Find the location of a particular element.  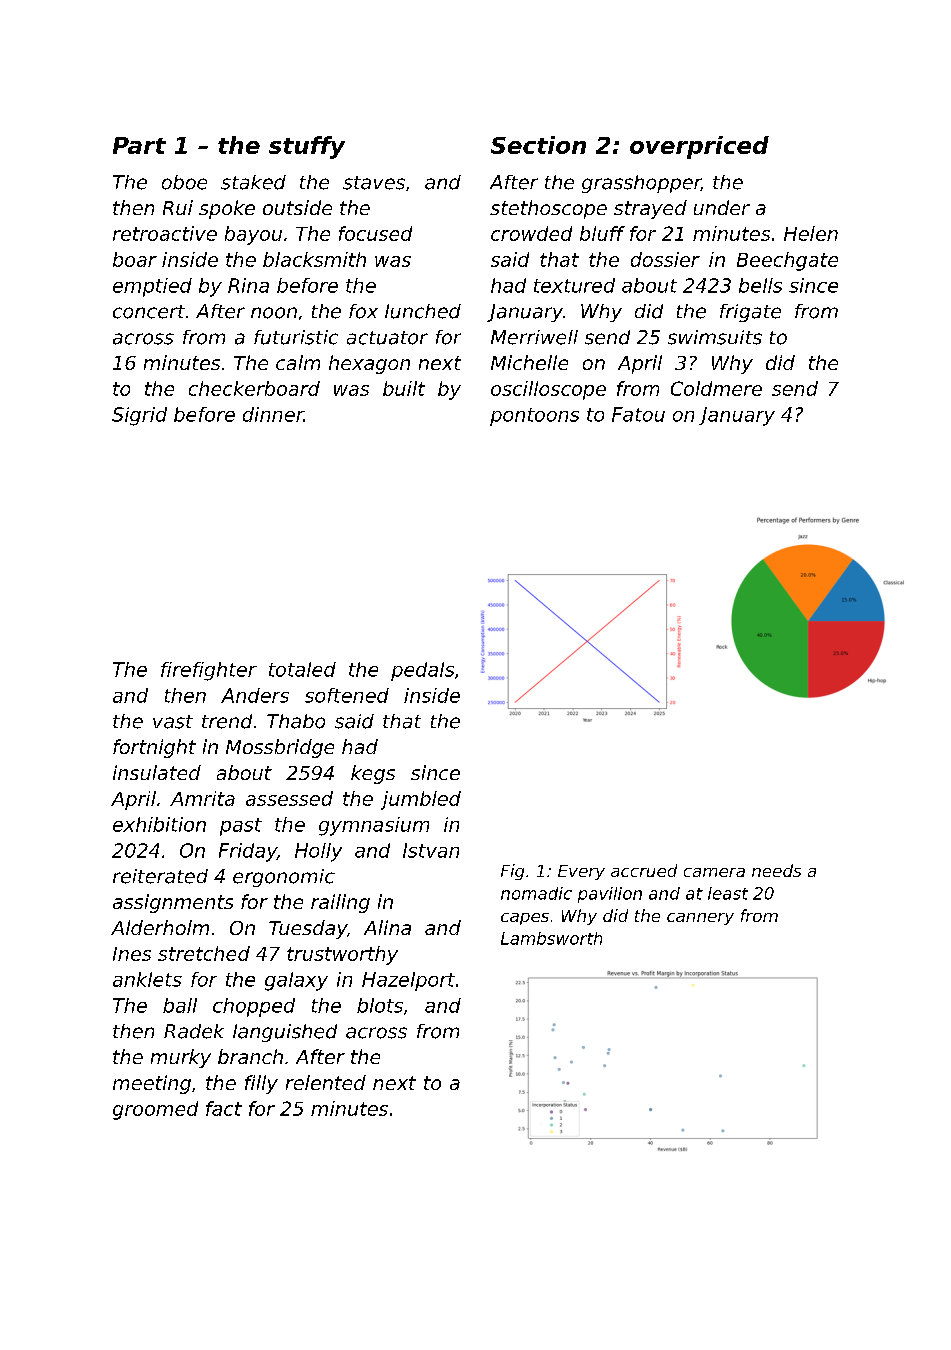

oboe is located at coordinates (184, 182).
